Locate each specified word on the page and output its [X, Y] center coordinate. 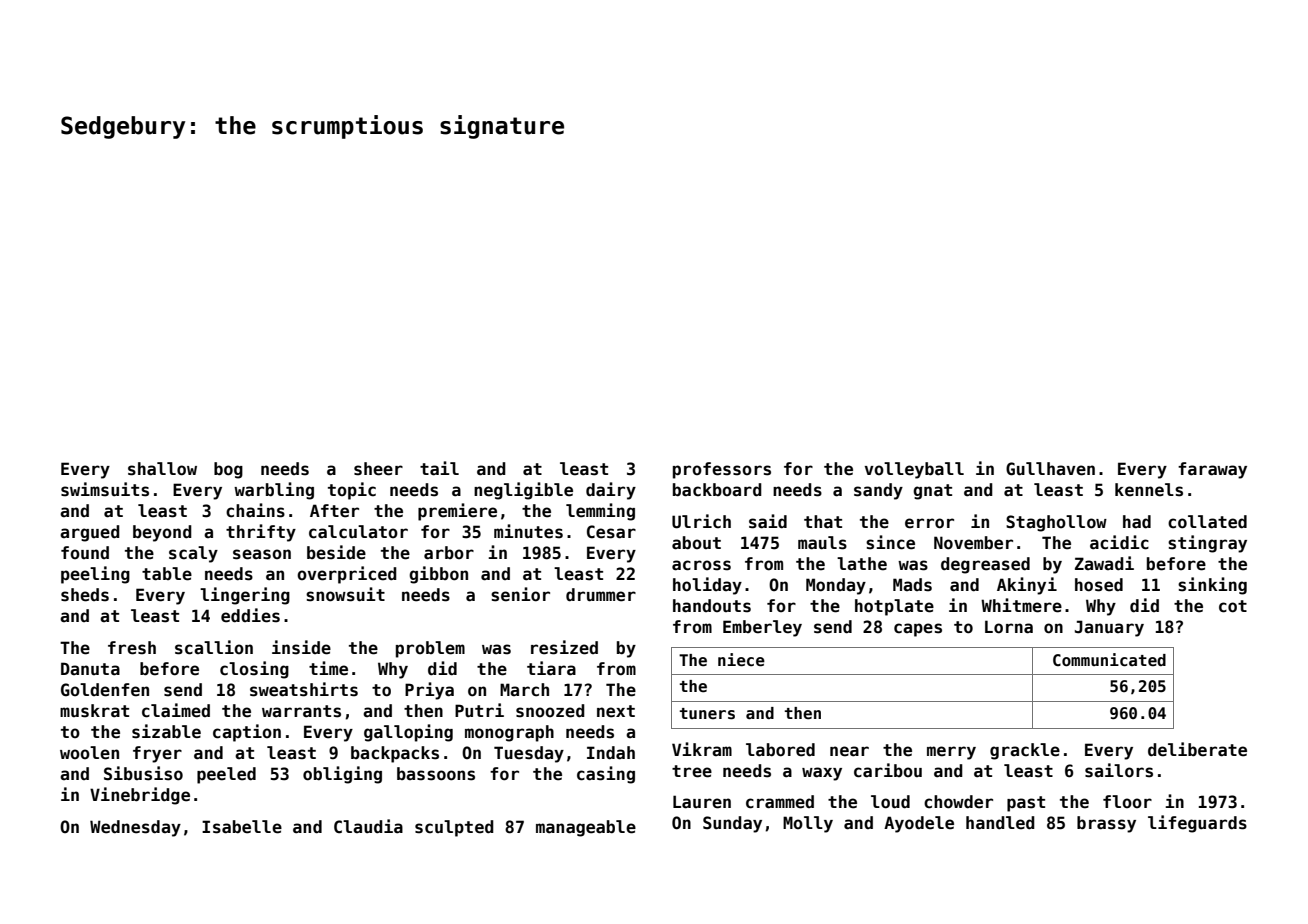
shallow [162, 469]
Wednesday [135, 828]
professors [722, 470]
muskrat [94, 711]
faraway [1212, 470]
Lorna [1009, 627]
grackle [1025, 751]
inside [301, 647]
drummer [601, 595]
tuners [707, 714]
